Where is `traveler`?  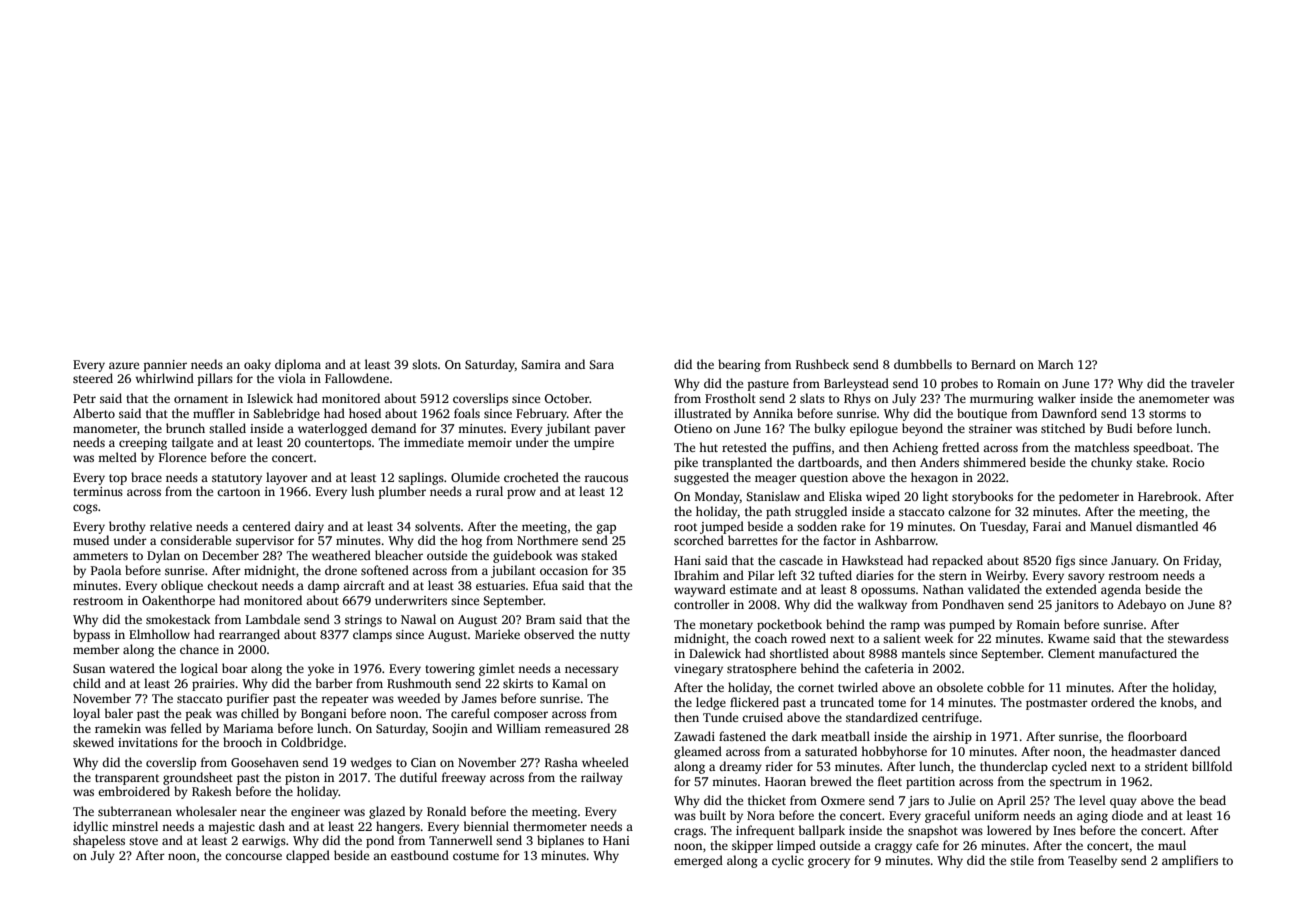
traveler is located at coordinates (1213, 383).
